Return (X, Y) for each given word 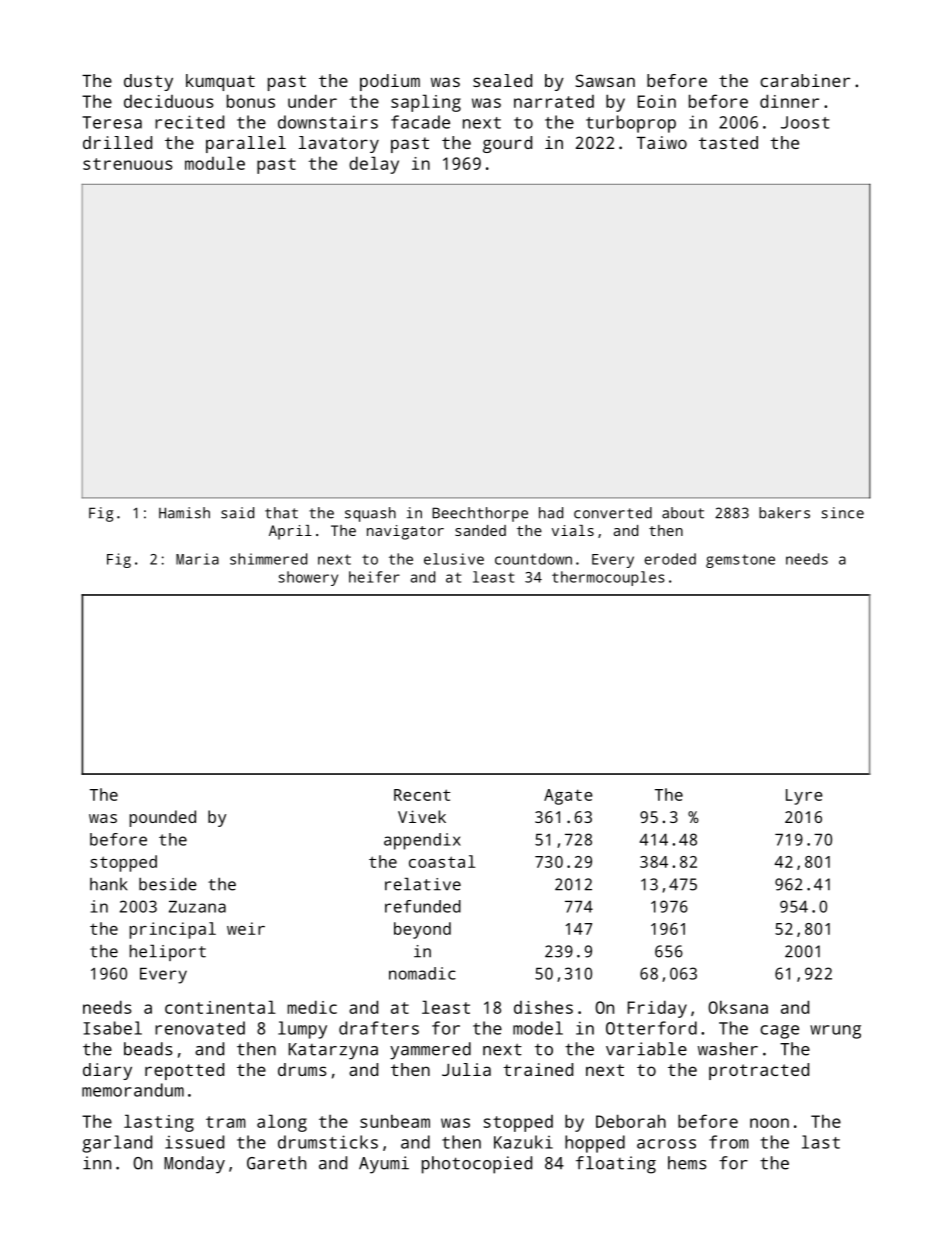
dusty (148, 82)
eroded (670, 559)
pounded (163, 818)
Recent (422, 795)
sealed (502, 80)
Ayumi (384, 1165)
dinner (789, 101)
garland (117, 1144)
